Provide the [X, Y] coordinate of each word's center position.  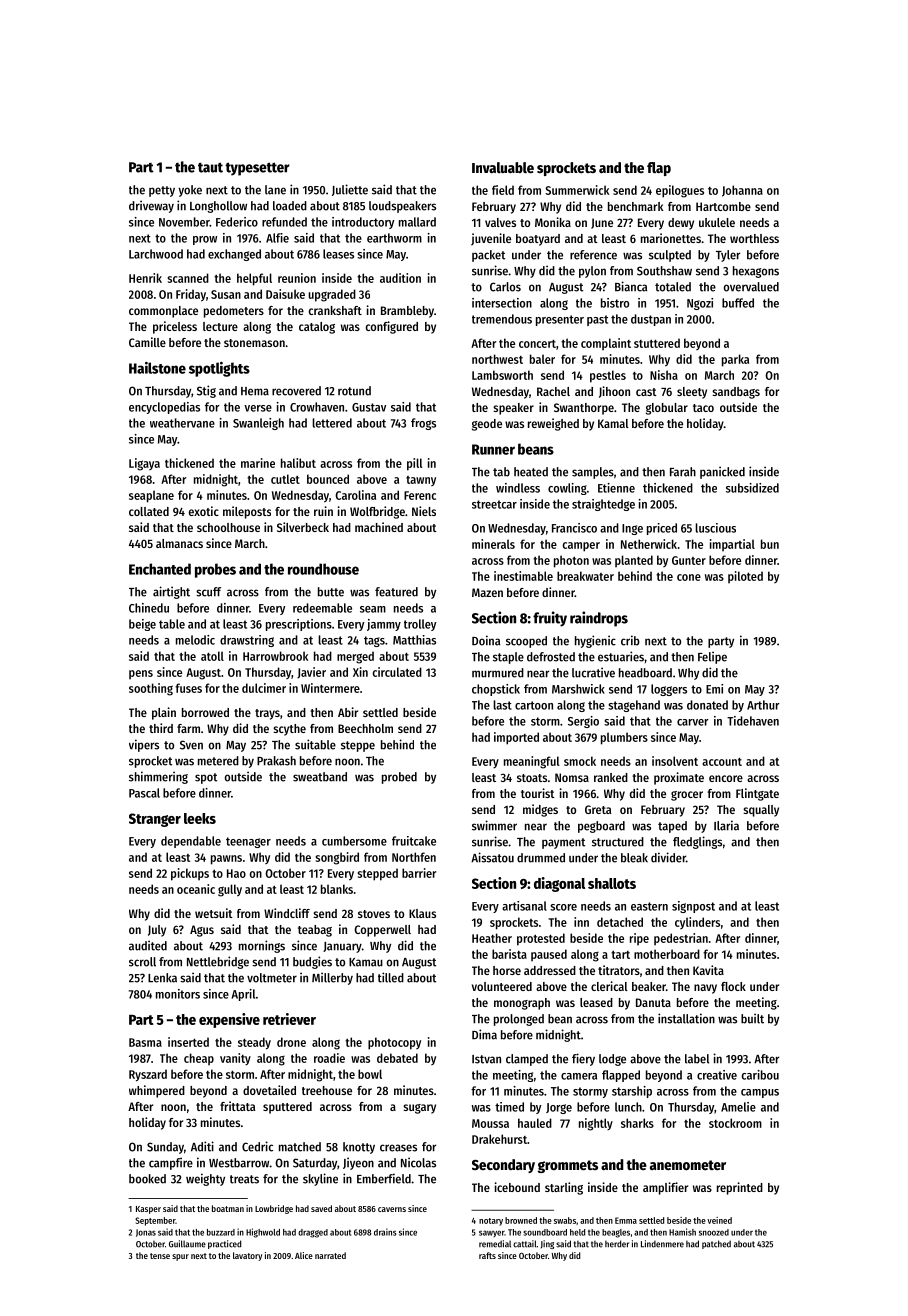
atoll [212, 656]
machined [379, 527]
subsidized [752, 488]
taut [210, 167]
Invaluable [503, 167]
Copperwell [382, 931]
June [602, 223]
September [155, 1221]
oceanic [196, 889]
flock [733, 986]
